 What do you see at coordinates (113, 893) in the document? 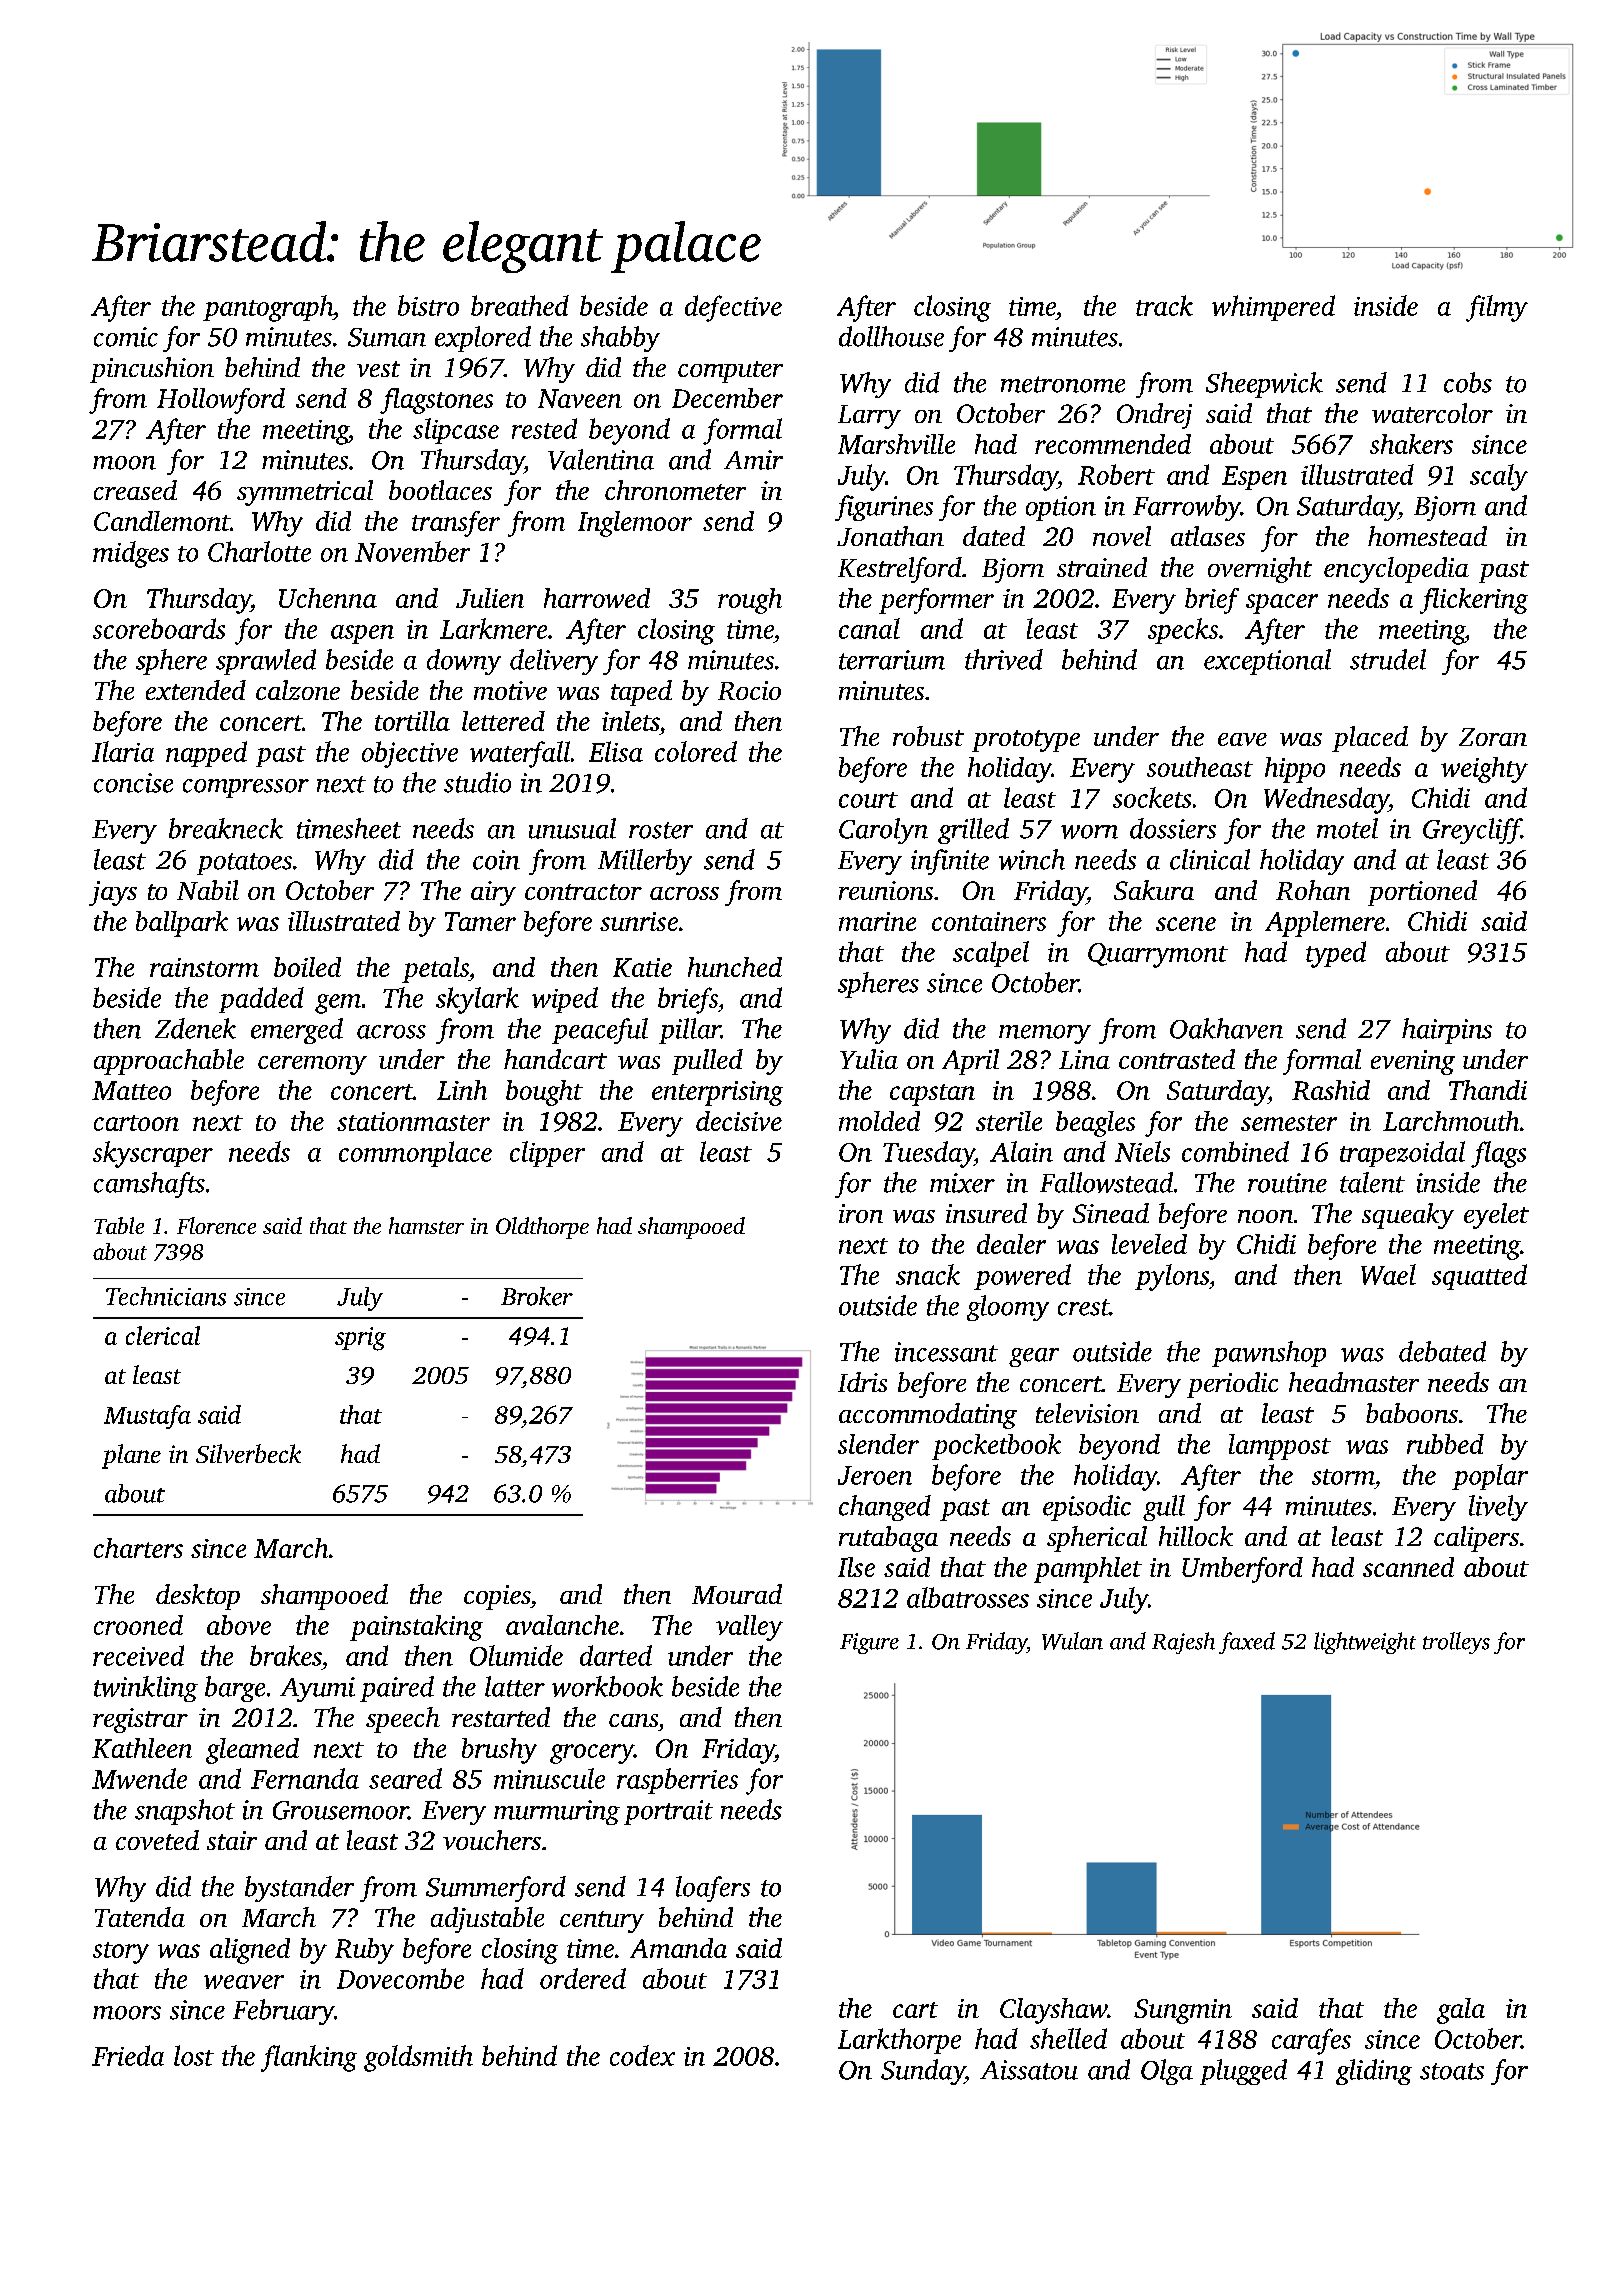
I see `jays` at bounding box center [113, 893].
